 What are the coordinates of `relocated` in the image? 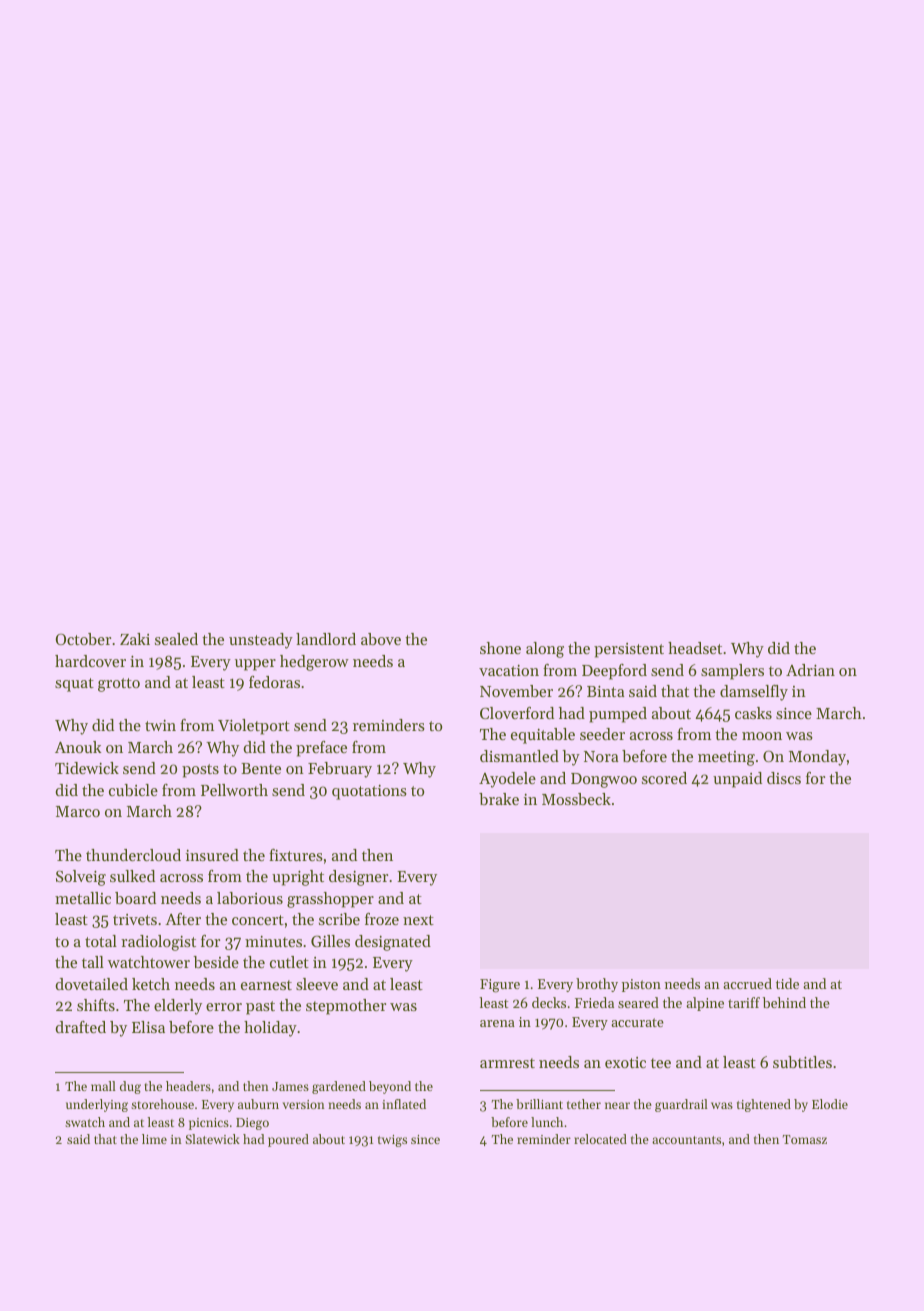 It's located at (600, 1139).
